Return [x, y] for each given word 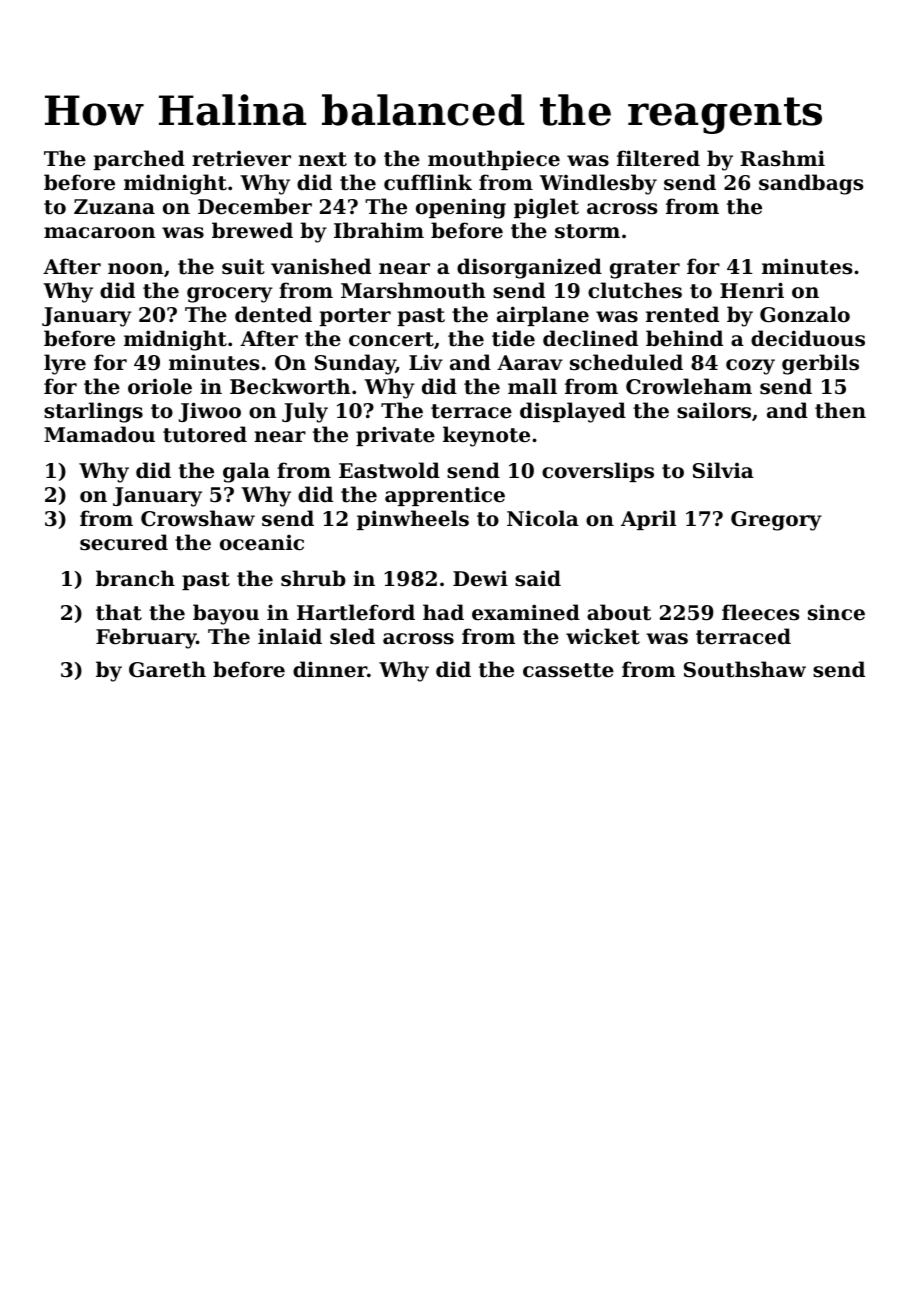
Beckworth [290, 386]
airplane [543, 316]
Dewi [480, 579]
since [836, 613]
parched [139, 160]
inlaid [290, 636]
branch [135, 578]
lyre [65, 364]
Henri [752, 290]
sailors [714, 410]
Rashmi [782, 158]
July [305, 412]
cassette [568, 670]
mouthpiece [494, 160]
